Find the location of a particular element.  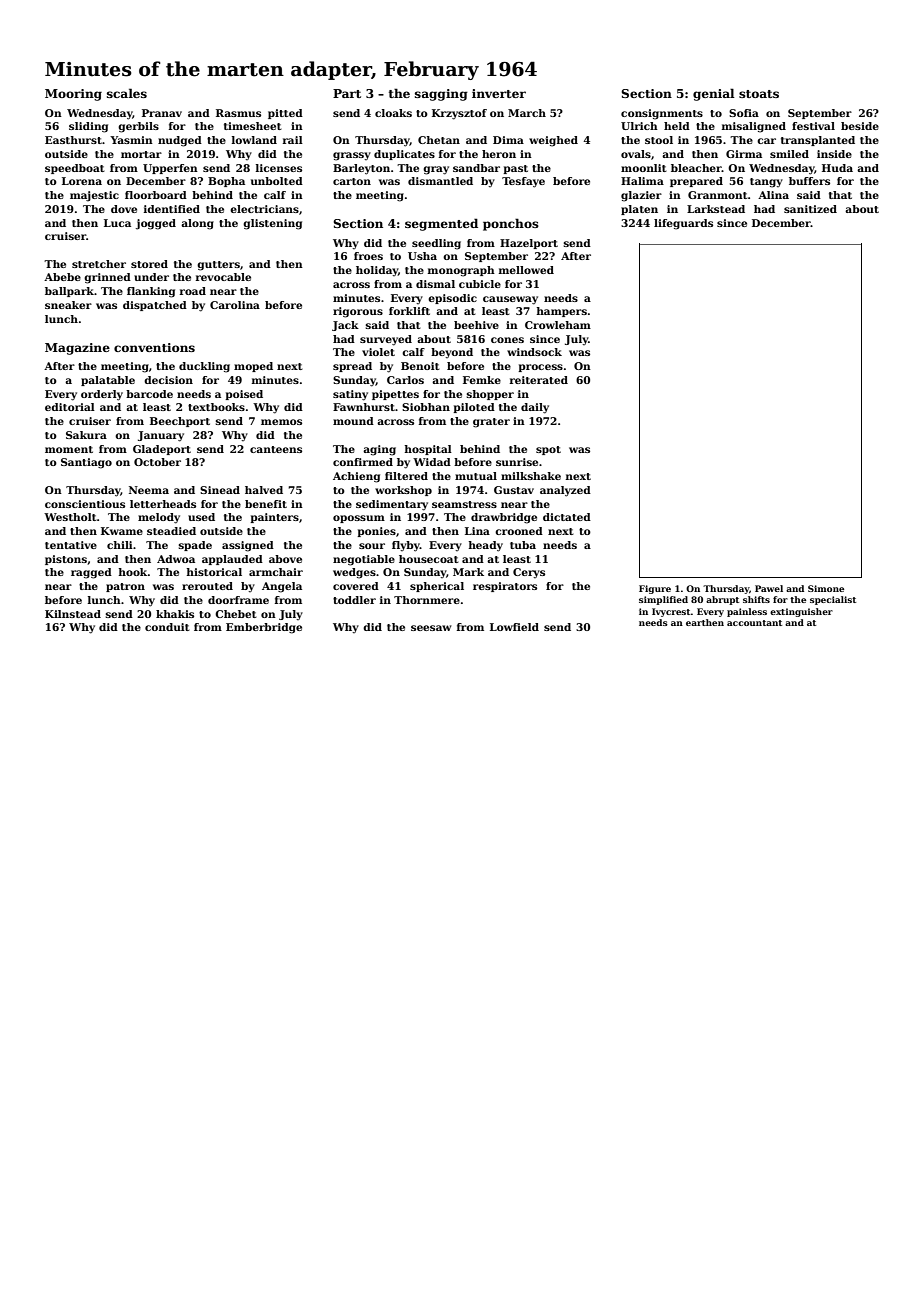

gutters is located at coordinates (218, 266).
